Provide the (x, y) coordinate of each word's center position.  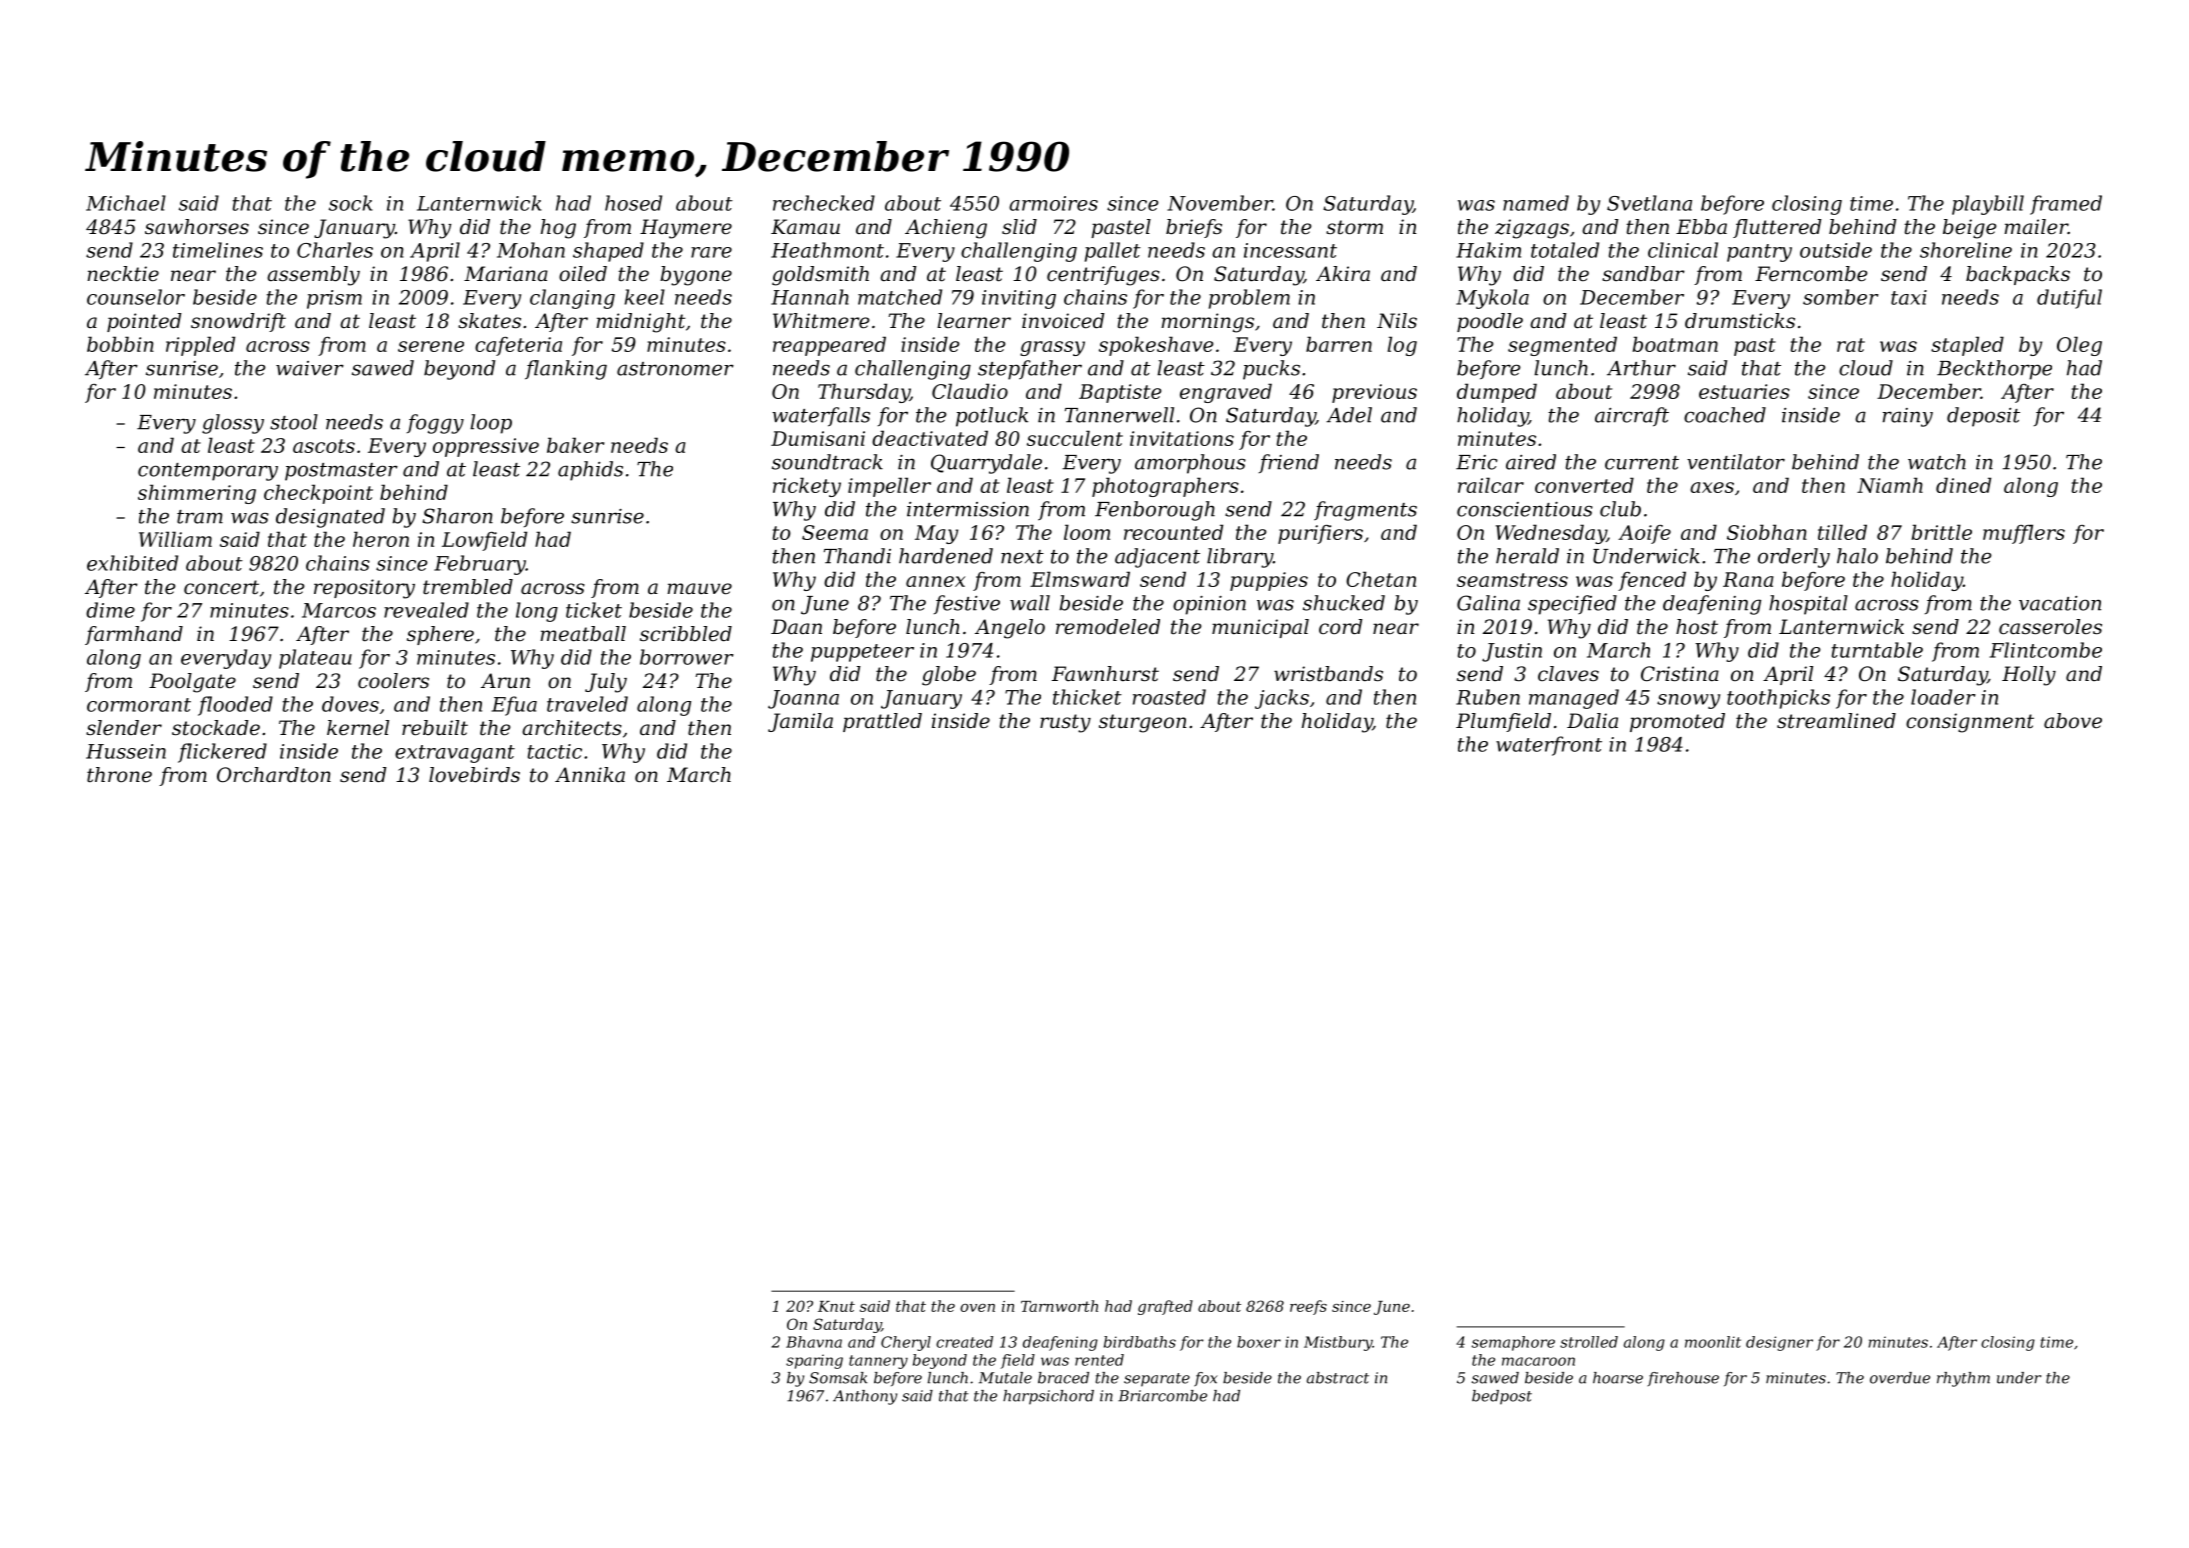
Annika (590, 775)
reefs (1308, 1307)
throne (119, 775)
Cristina (1680, 674)
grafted (1165, 1307)
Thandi (857, 556)
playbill (1988, 205)
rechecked (824, 203)
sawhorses (197, 227)
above (2073, 721)
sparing (814, 1361)
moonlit (1713, 1342)
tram (200, 517)
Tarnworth (1059, 1306)
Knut (836, 1306)
